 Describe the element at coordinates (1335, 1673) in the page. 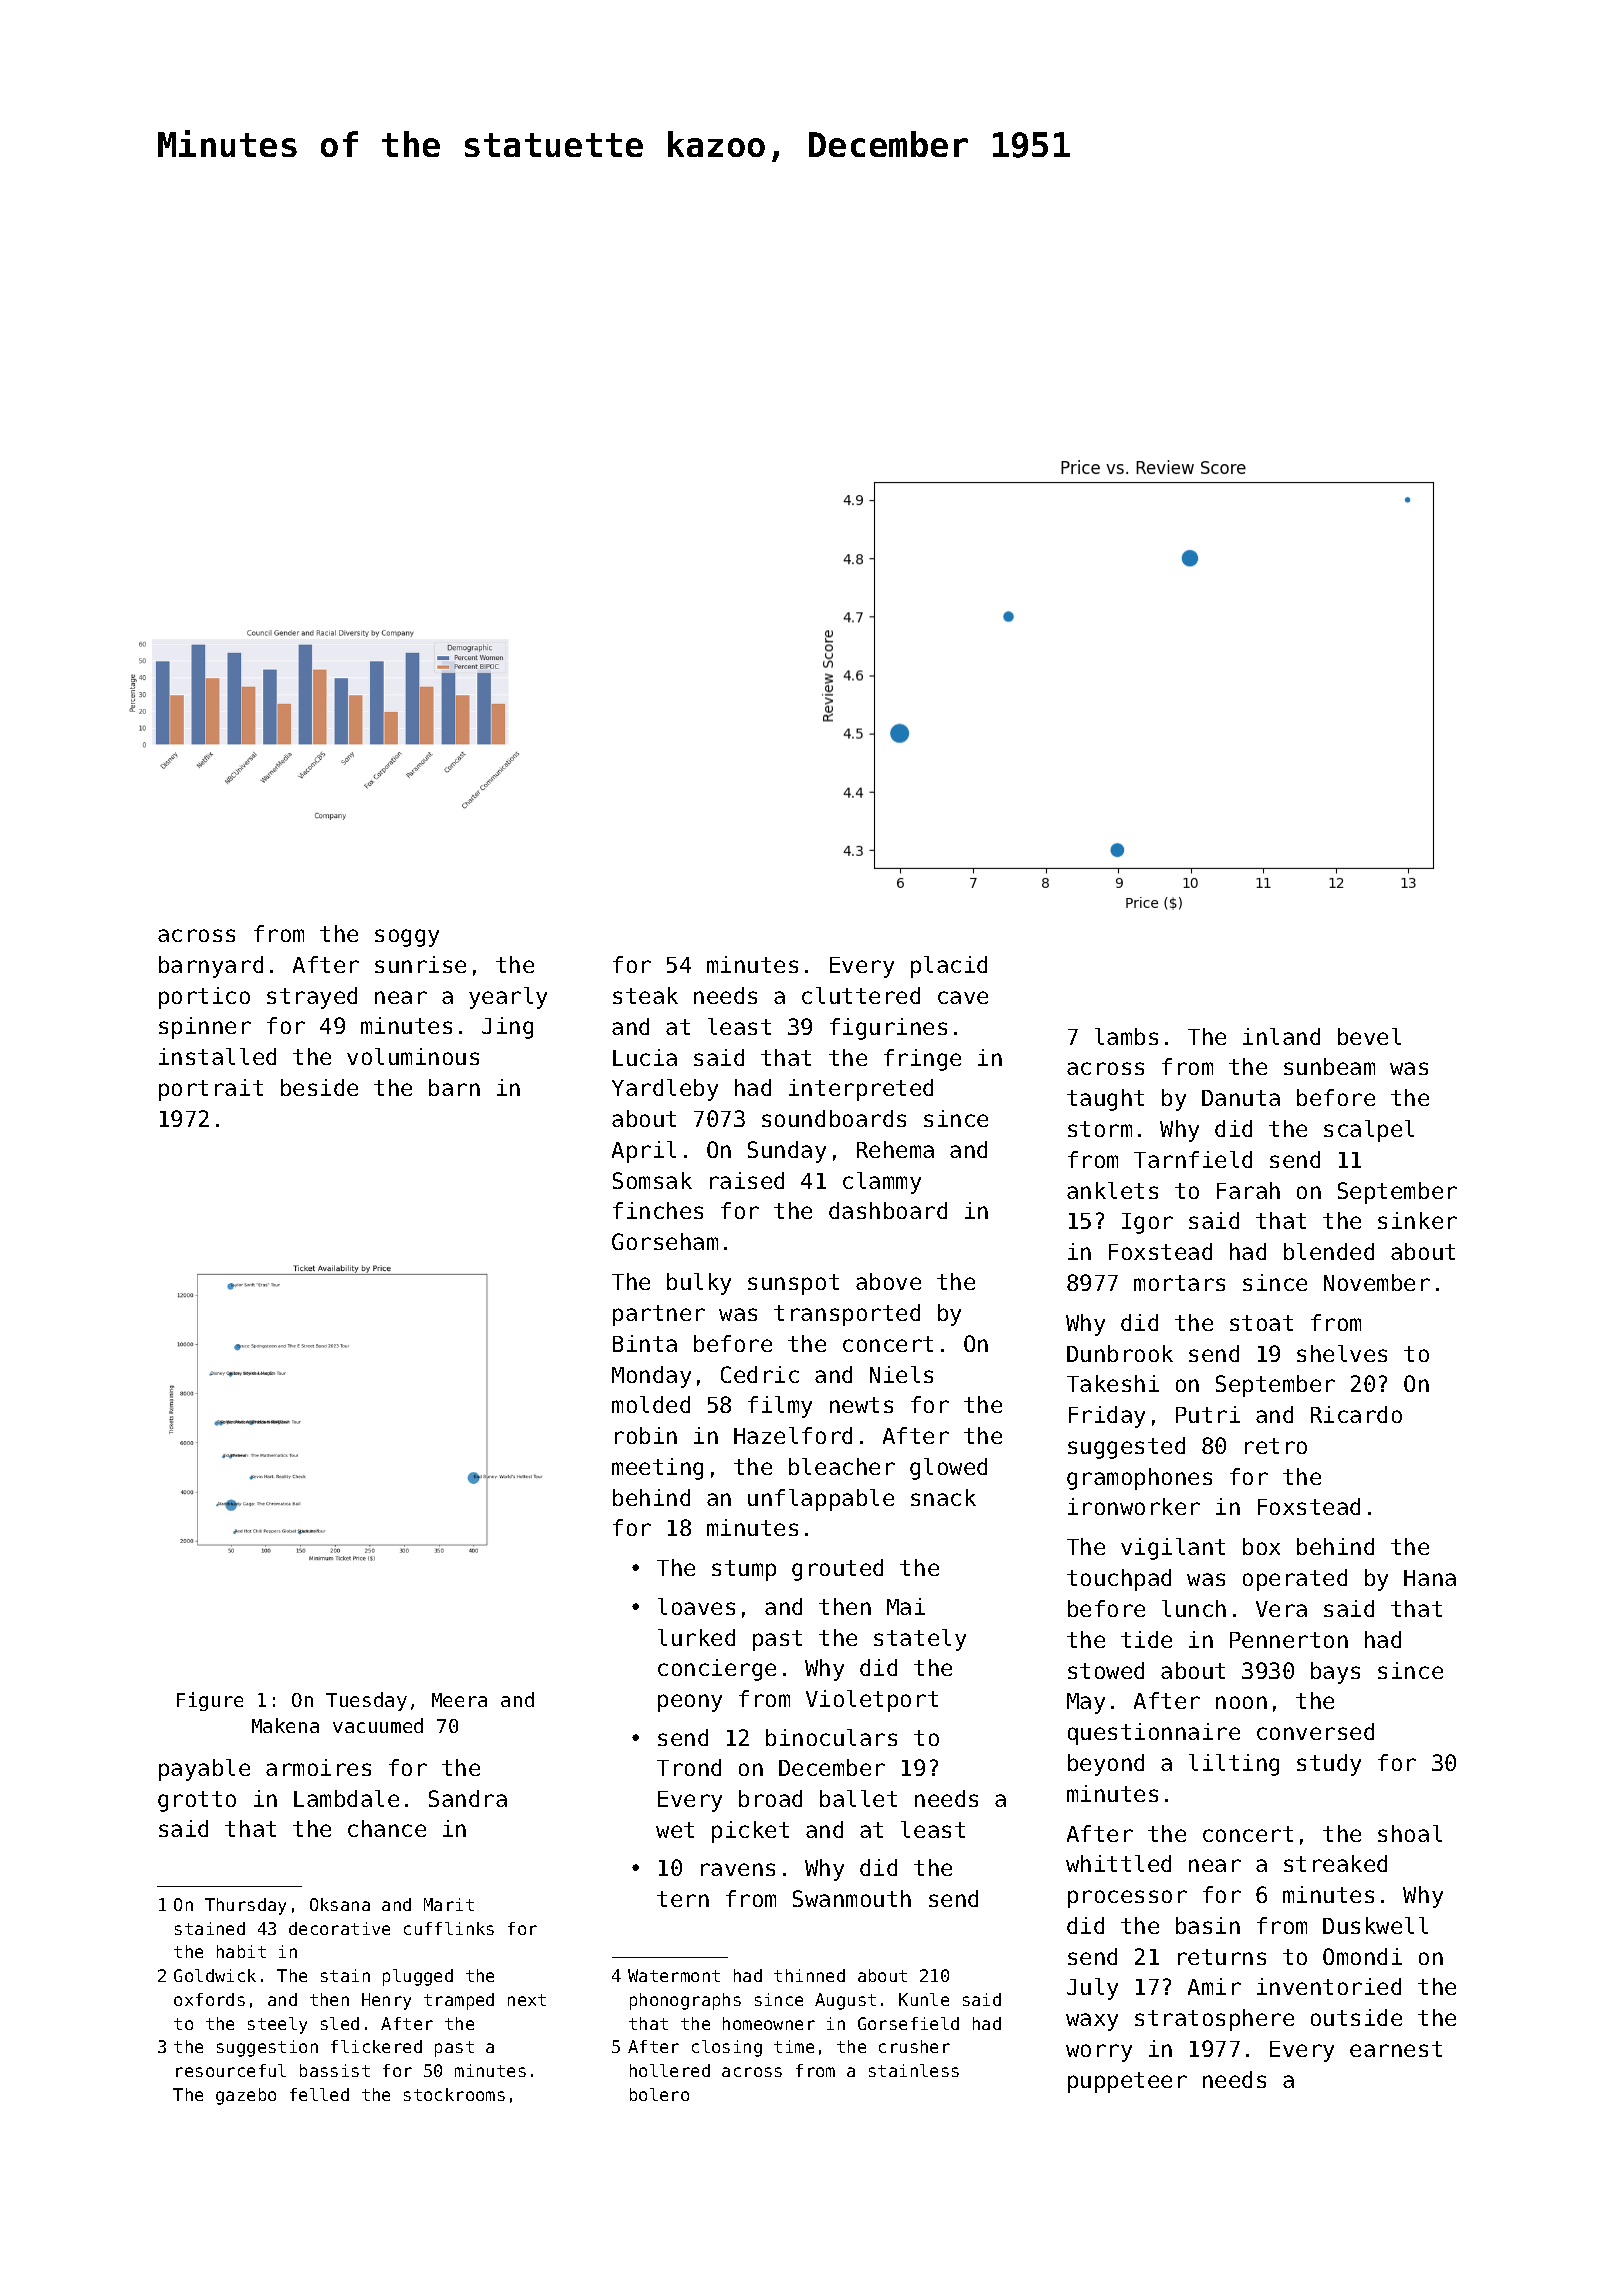

I see `bays` at that location.
